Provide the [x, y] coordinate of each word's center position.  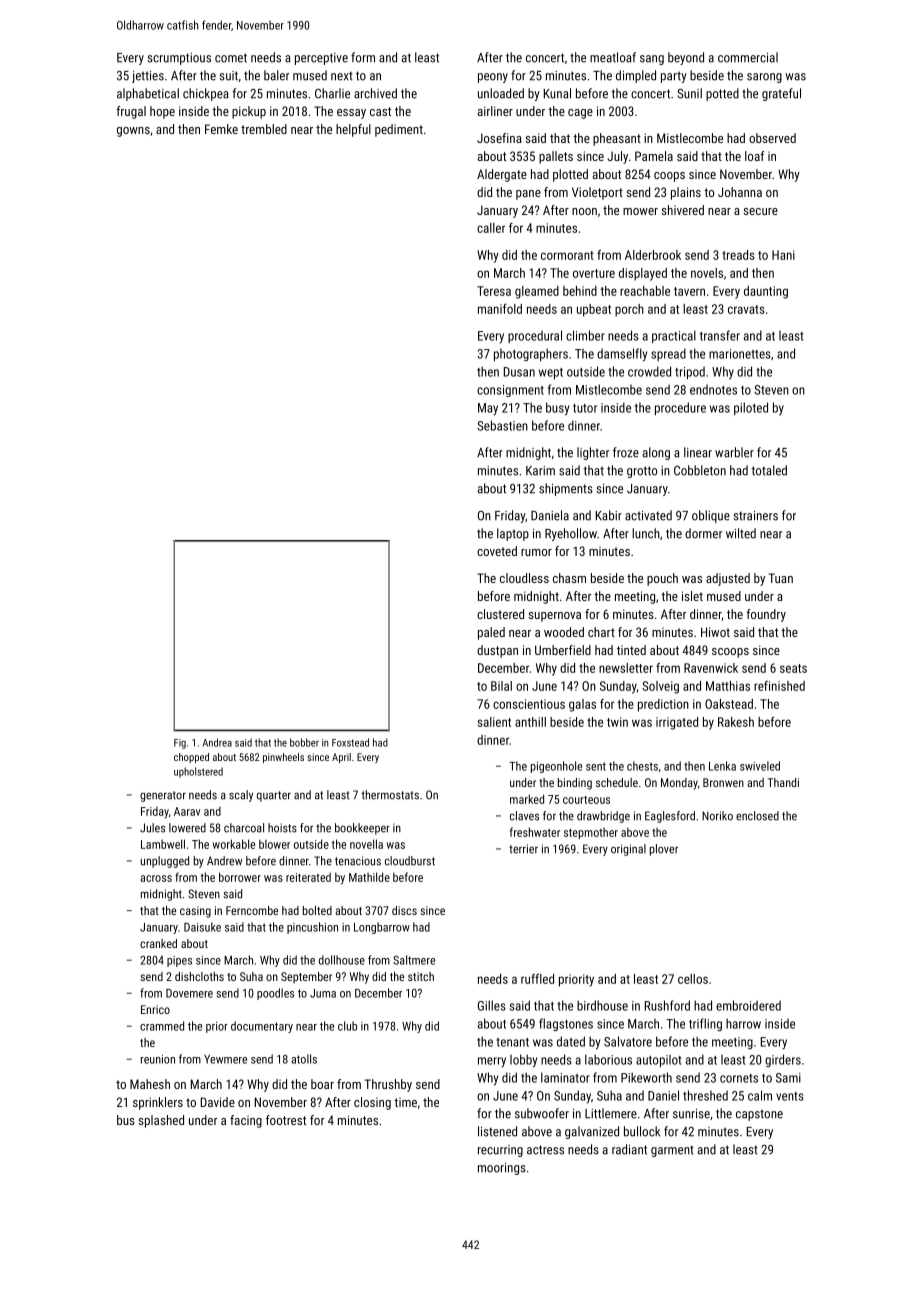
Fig [180, 744]
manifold [500, 309]
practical [674, 336]
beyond [686, 58]
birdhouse [602, 1005]
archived [375, 93]
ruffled [537, 978]
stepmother [591, 833]
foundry [766, 615]
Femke [221, 129]
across [156, 878]
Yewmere [225, 1059]
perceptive [321, 59]
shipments [566, 489]
